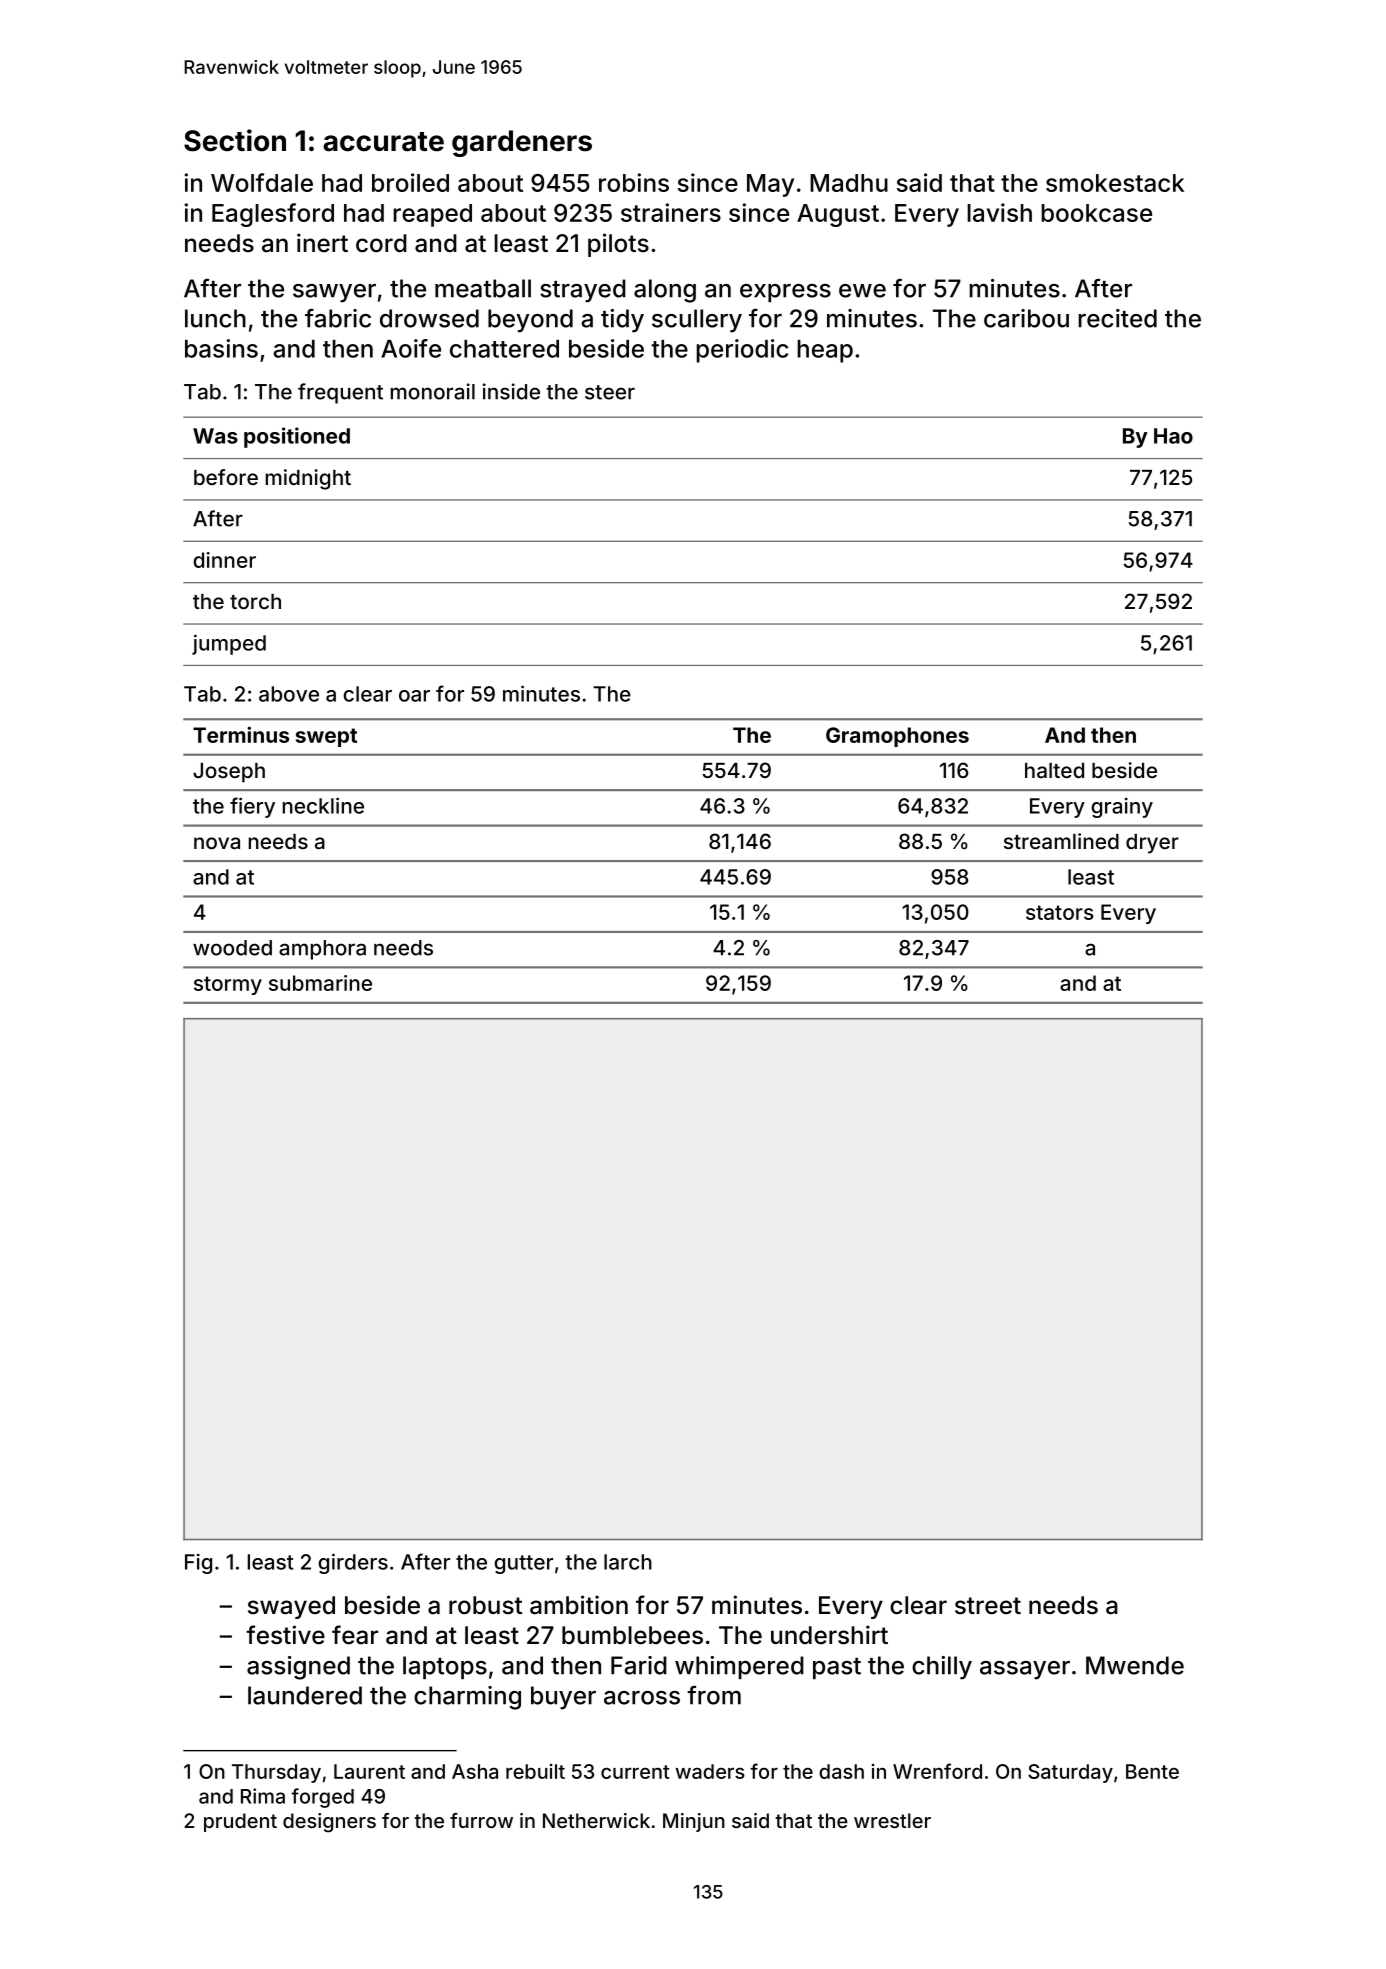 The image size is (1386, 1969). Describe the element at coordinates (628, 1562) in the screenshot. I see `larch` at that location.
